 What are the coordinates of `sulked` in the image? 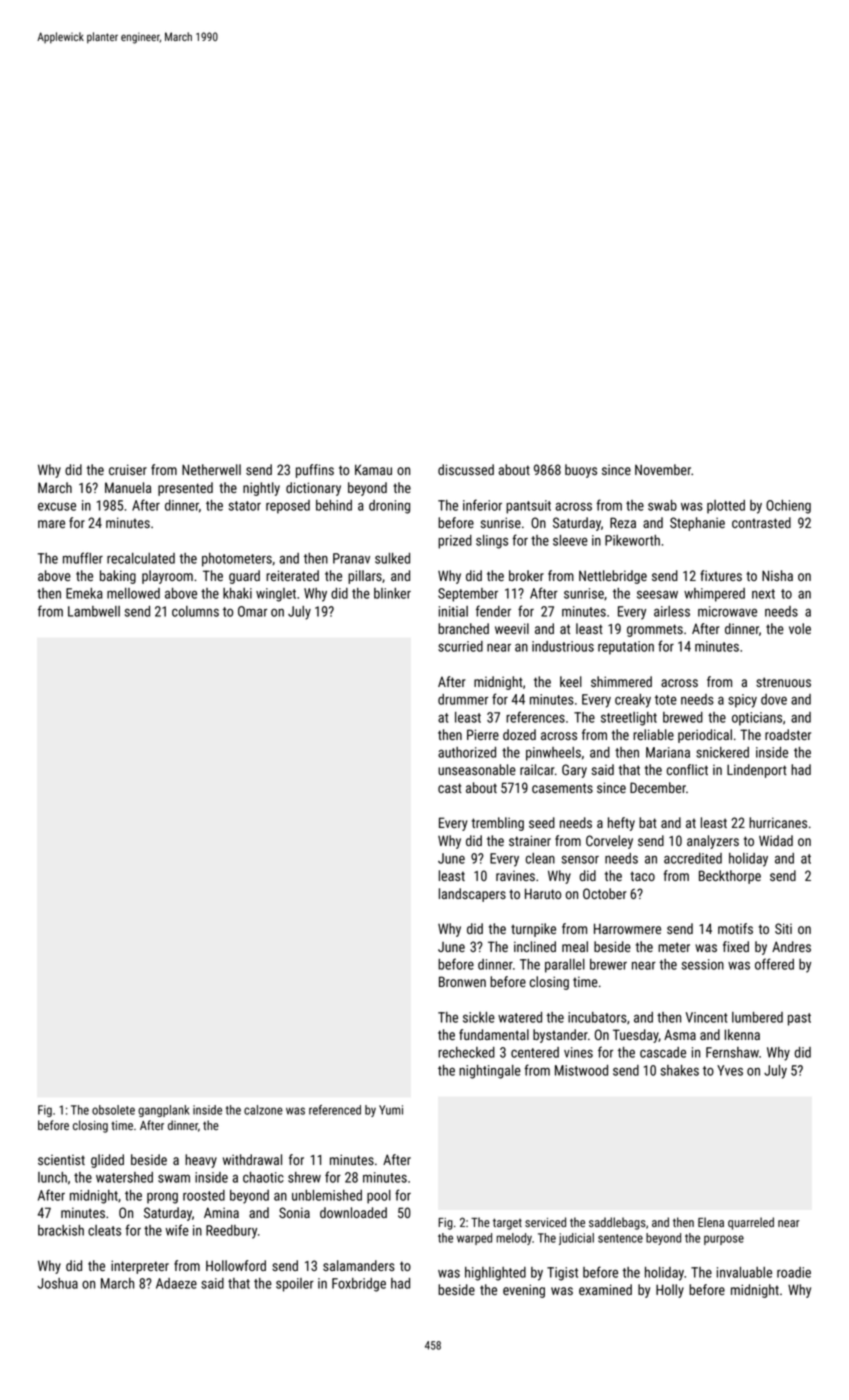 It's located at (392, 558).
